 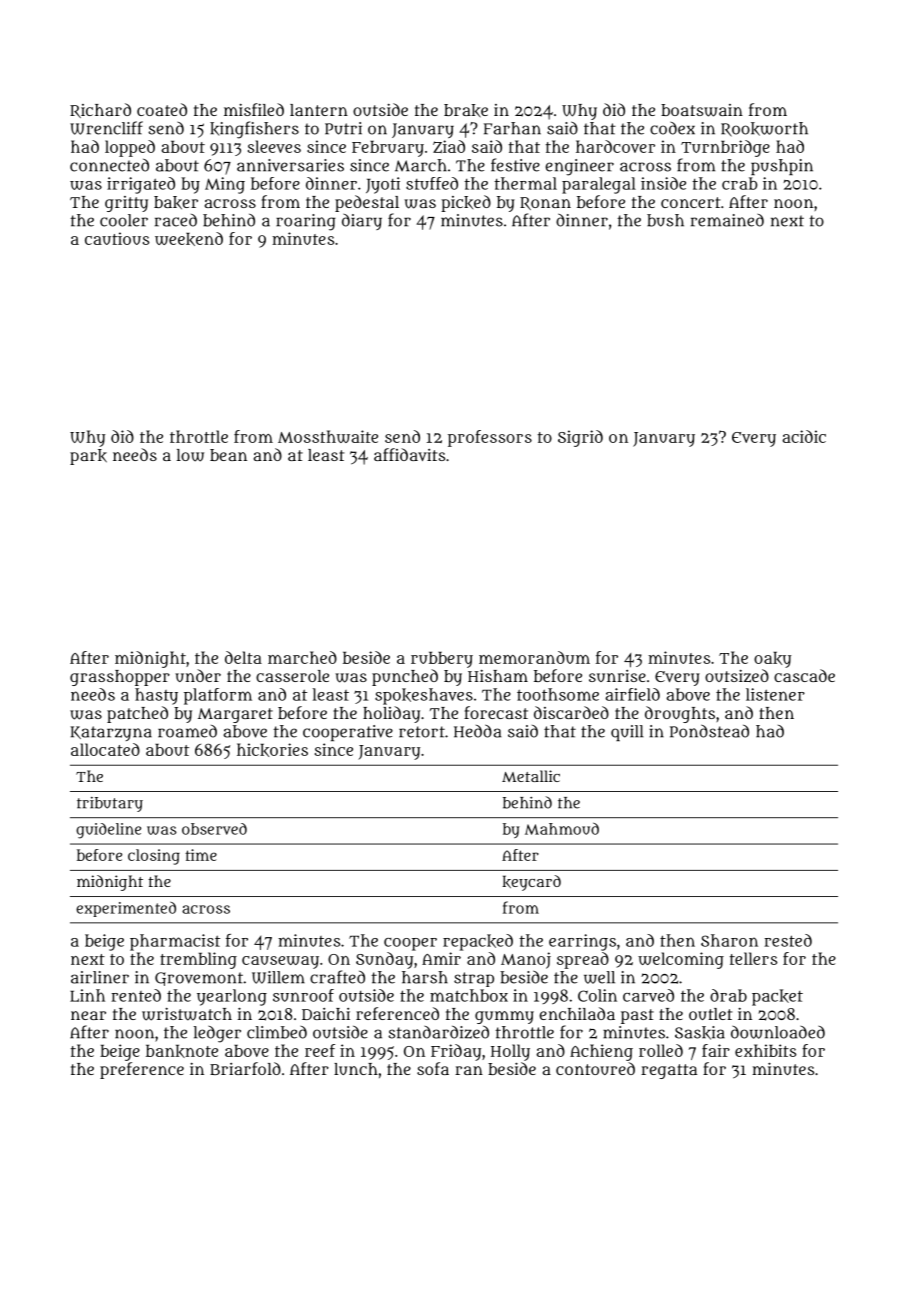 I want to click on trembling, so click(x=198, y=960).
